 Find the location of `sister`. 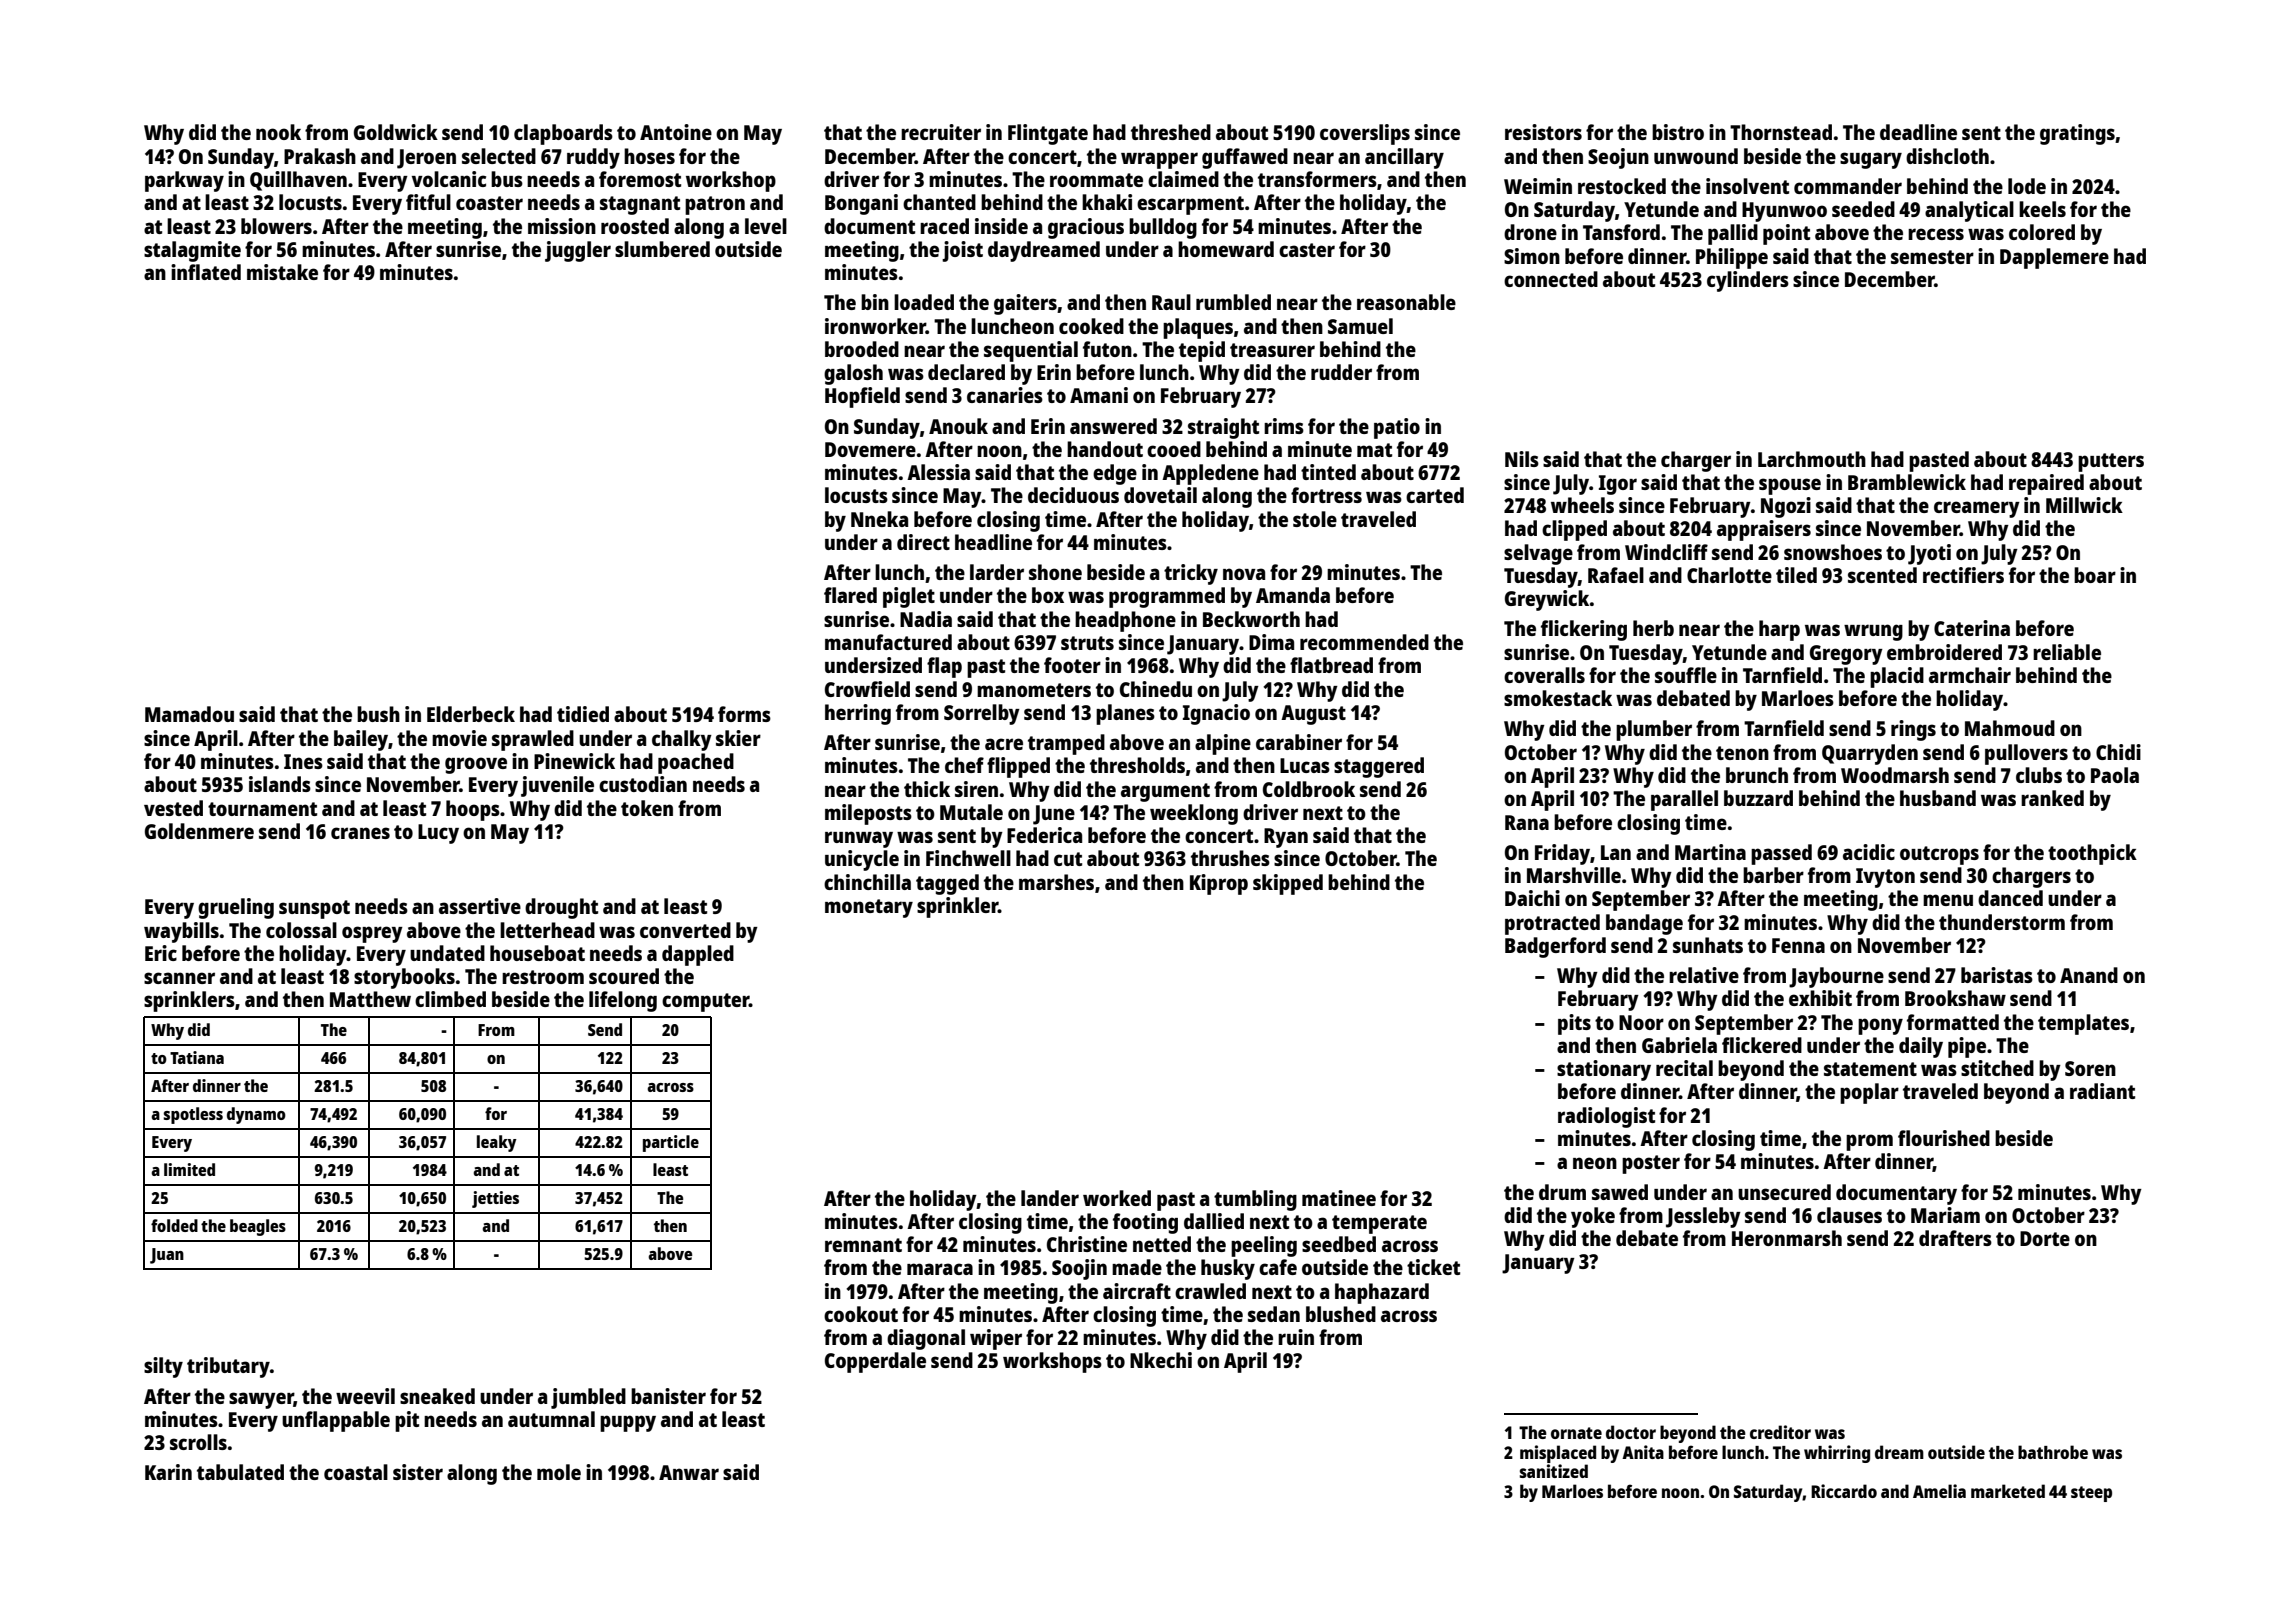

sister is located at coordinates (418, 1472).
